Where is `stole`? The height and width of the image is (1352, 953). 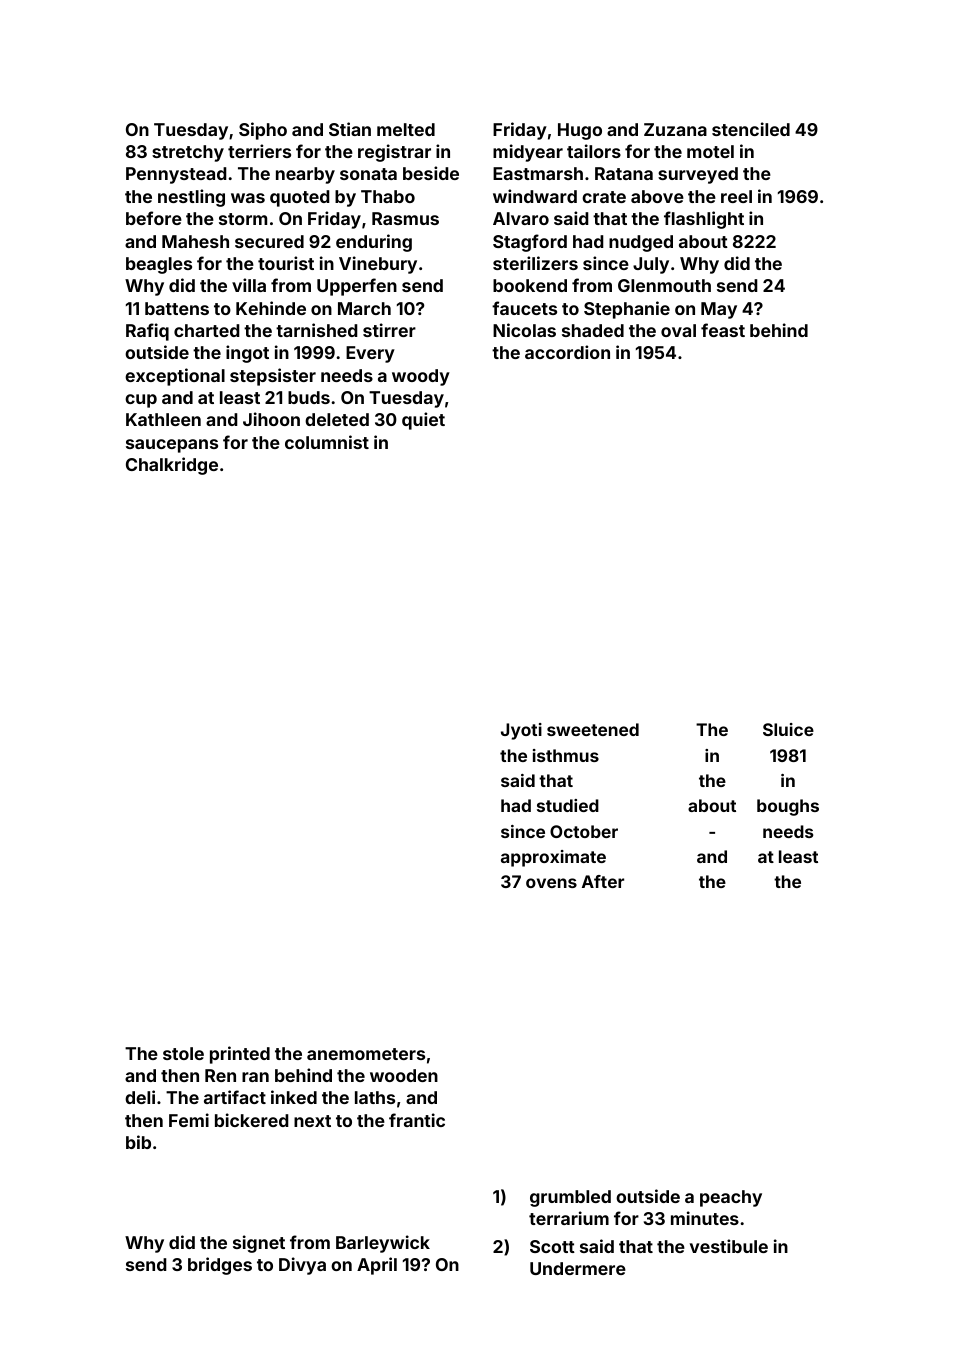 stole is located at coordinates (183, 1053).
